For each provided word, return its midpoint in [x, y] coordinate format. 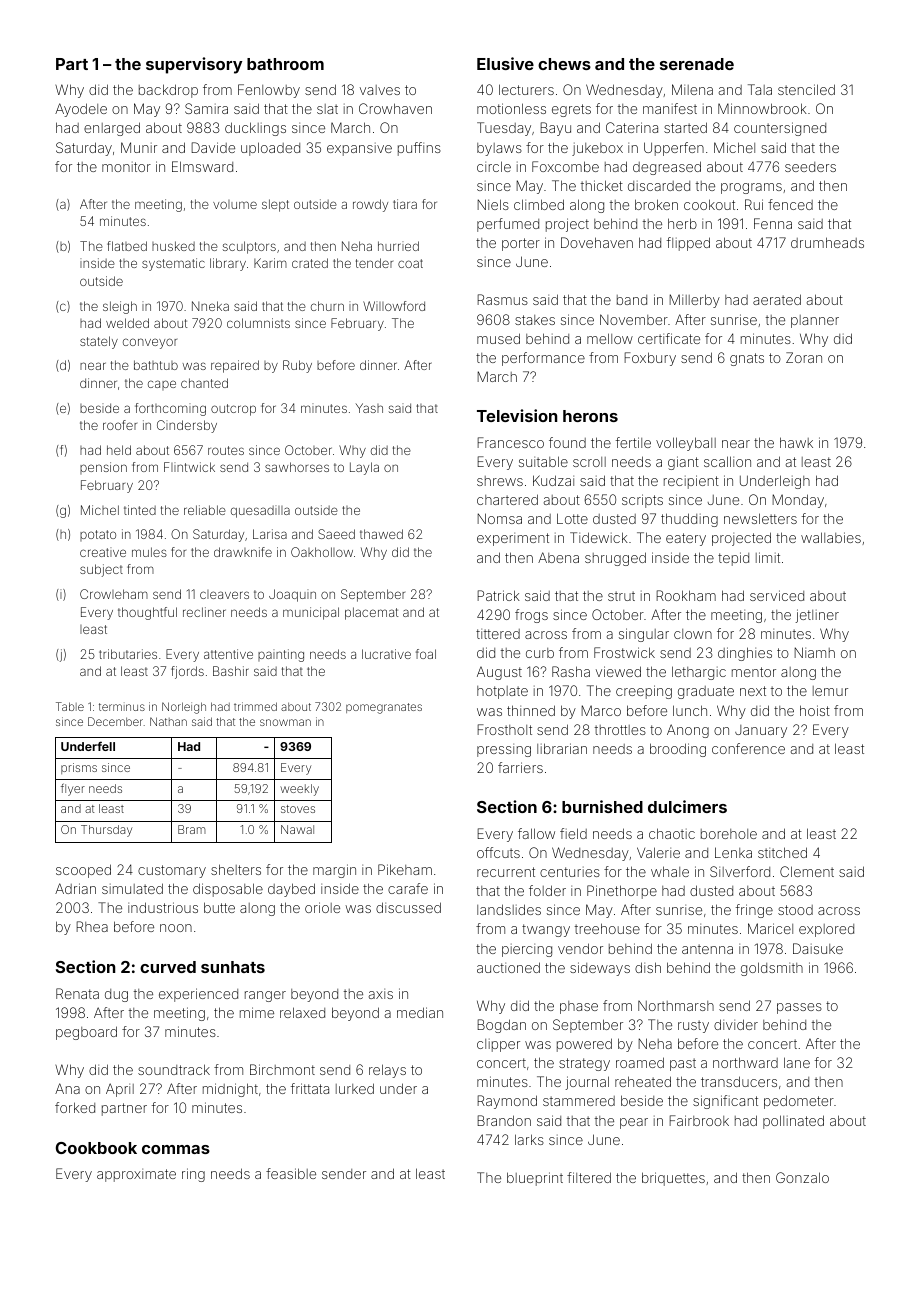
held [119, 450]
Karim [270, 263]
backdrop [168, 91]
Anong [688, 731]
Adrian [75, 888]
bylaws [499, 149]
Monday [798, 501]
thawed [381, 534]
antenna [707, 949]
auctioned [508, 967]
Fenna [773, 223]
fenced [790, 204]
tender [374, 263]
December [115, 721]
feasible [291, 1173]
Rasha [571, 671]
